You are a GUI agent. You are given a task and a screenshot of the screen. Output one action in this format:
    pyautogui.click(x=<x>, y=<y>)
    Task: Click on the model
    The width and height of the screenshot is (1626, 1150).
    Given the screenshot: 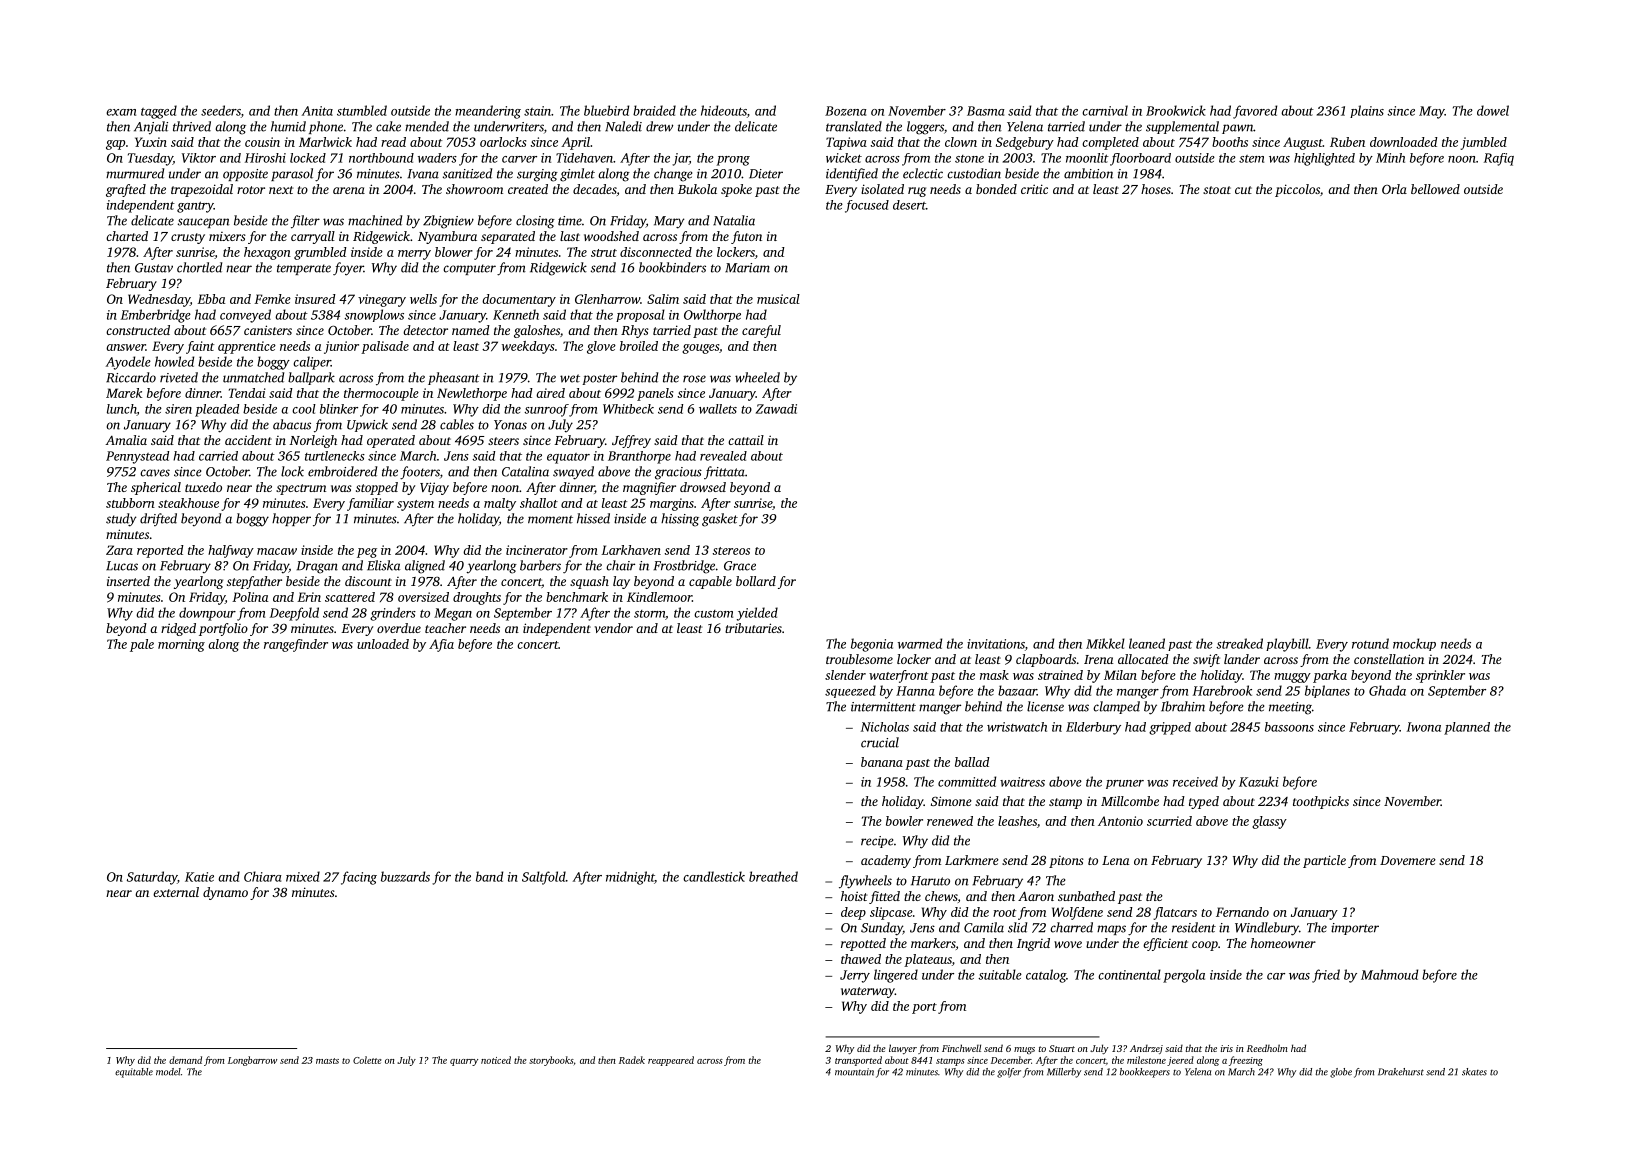 What is the action you would take?
    pyautogui.click(x=168, y=1072)
